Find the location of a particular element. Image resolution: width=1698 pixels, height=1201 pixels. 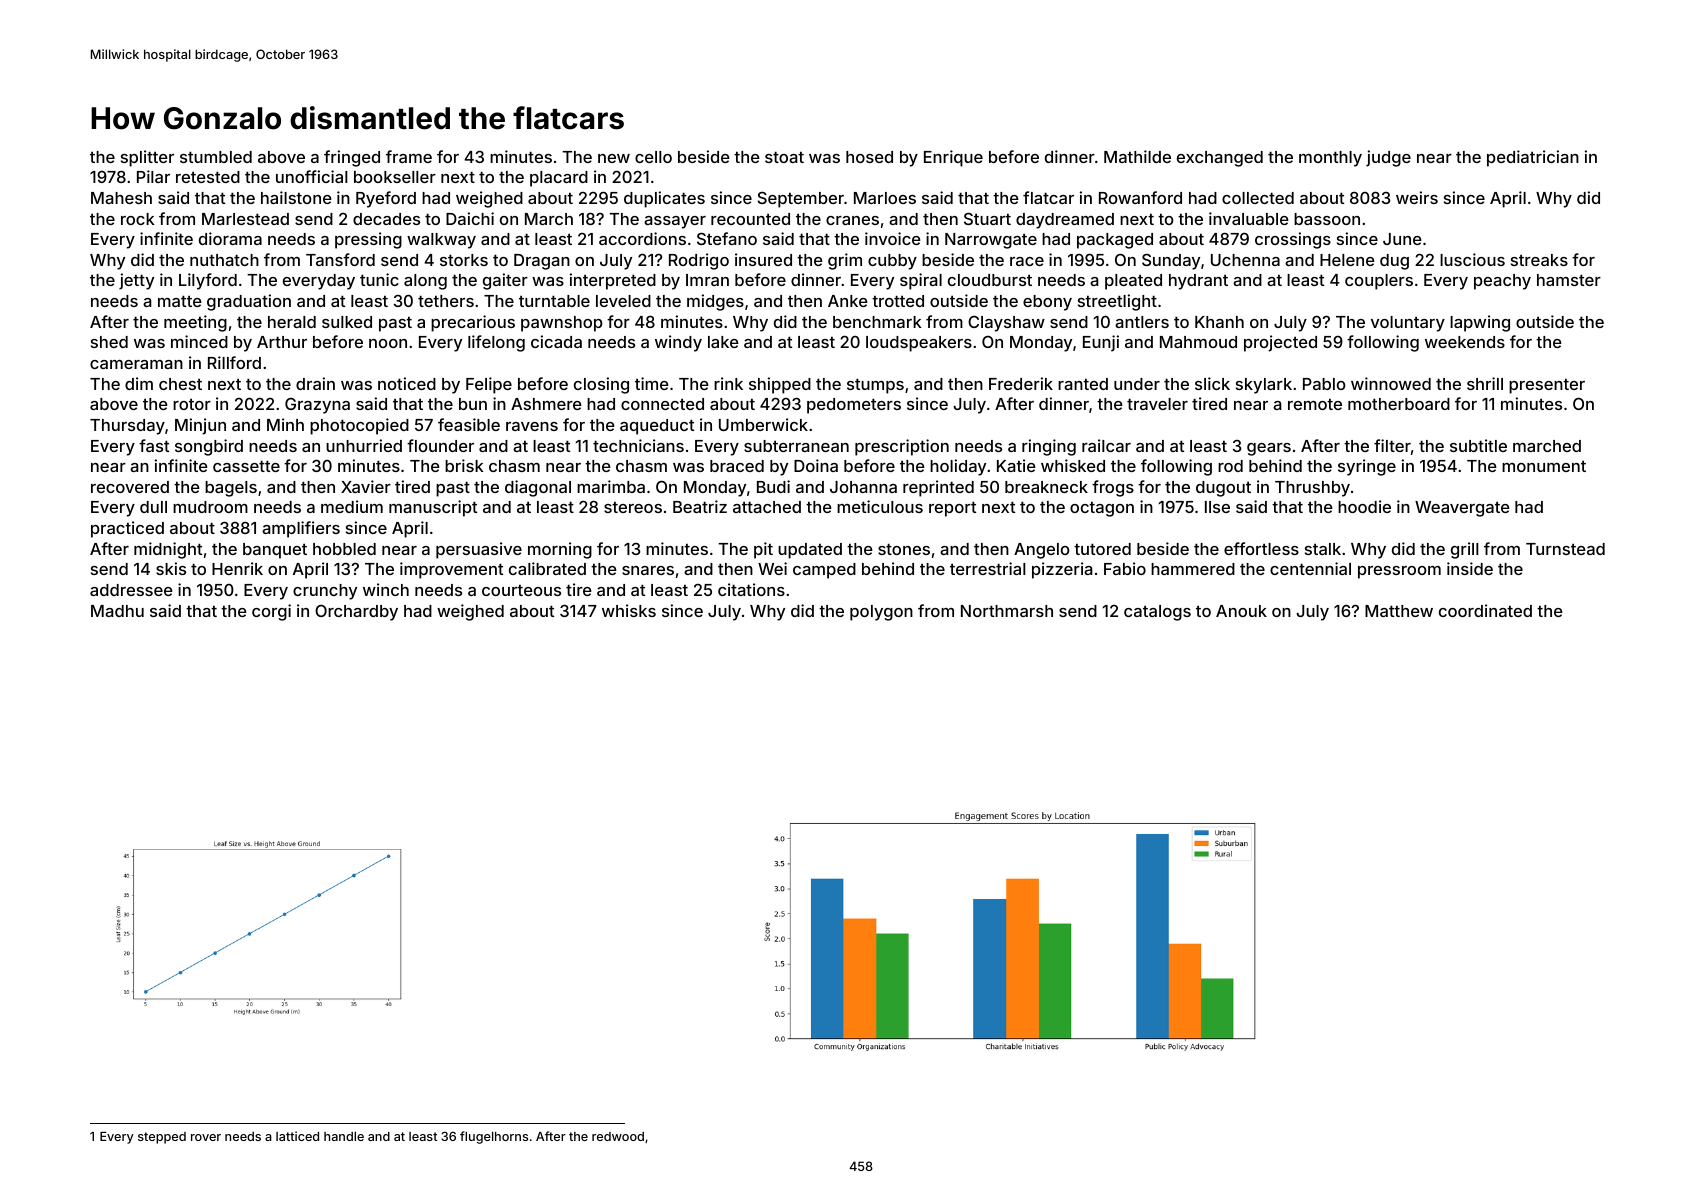

retested is located at coordinates (208, 177).
